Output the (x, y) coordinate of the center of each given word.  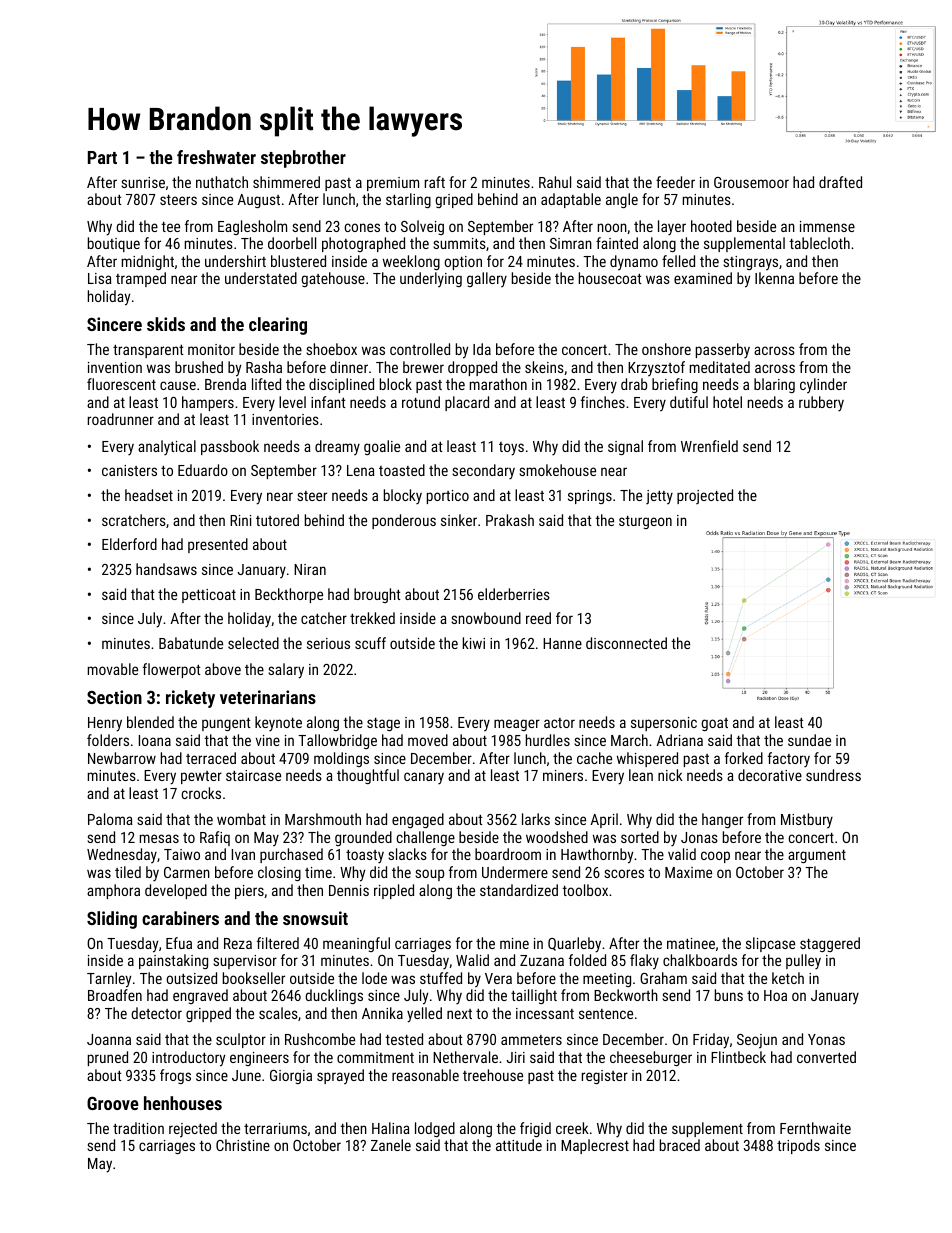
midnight (148, 262)
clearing (278, 326)
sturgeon (645, 522)
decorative (770, 775)
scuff (370, 643)
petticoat (209, 596)
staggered (830, 944)
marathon (498, 384)
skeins (544, 367)
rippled (394, 891)
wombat (241, 819)
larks (536, 819)
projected (705, 497)
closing (279, 873)
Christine (243, 1145)
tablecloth (819, 243)
